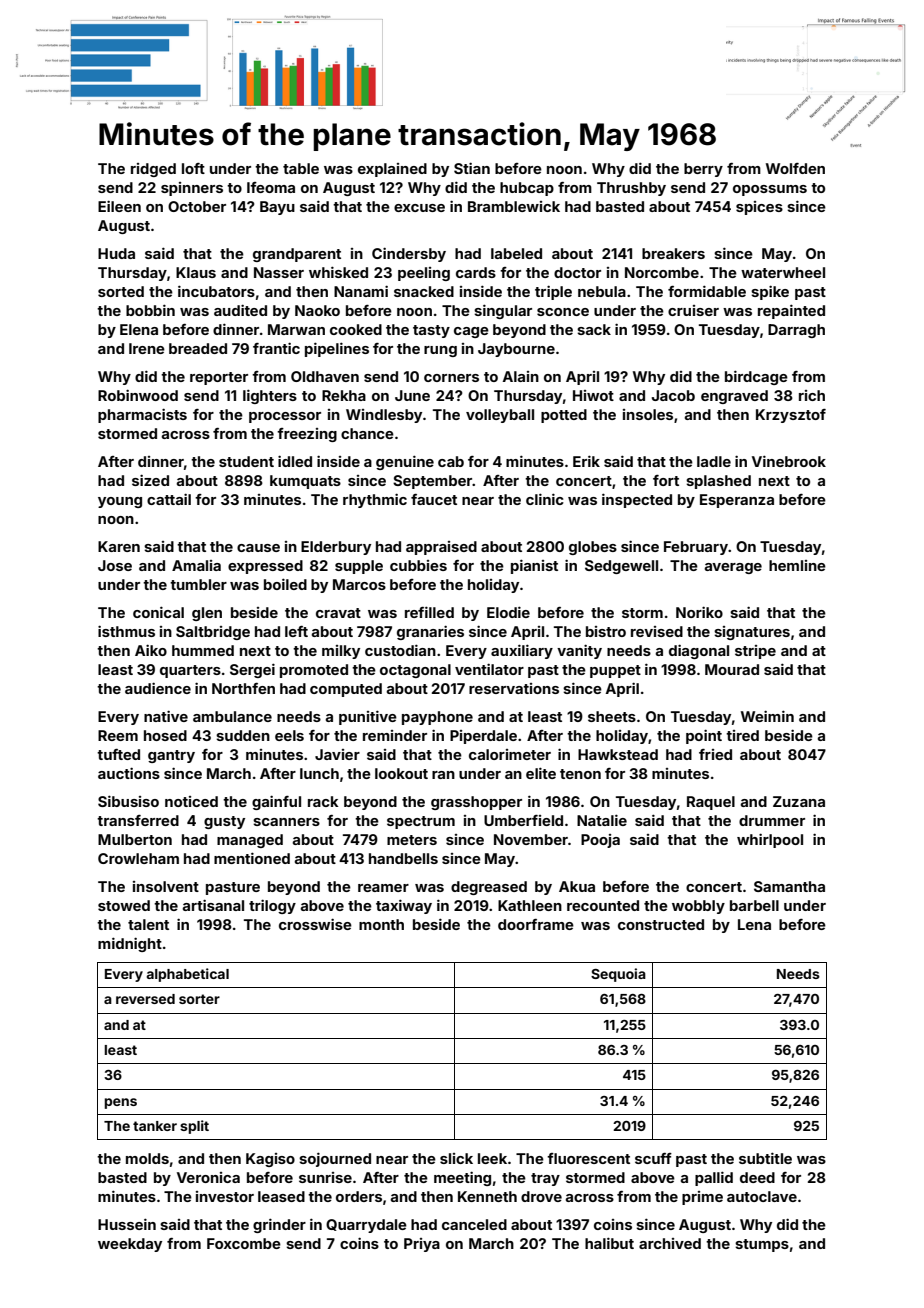 This image has height=1308, width=924. What do you see at coordinates (715, 754) in the image?
I see `fried` at bounding box center [715, 754].
